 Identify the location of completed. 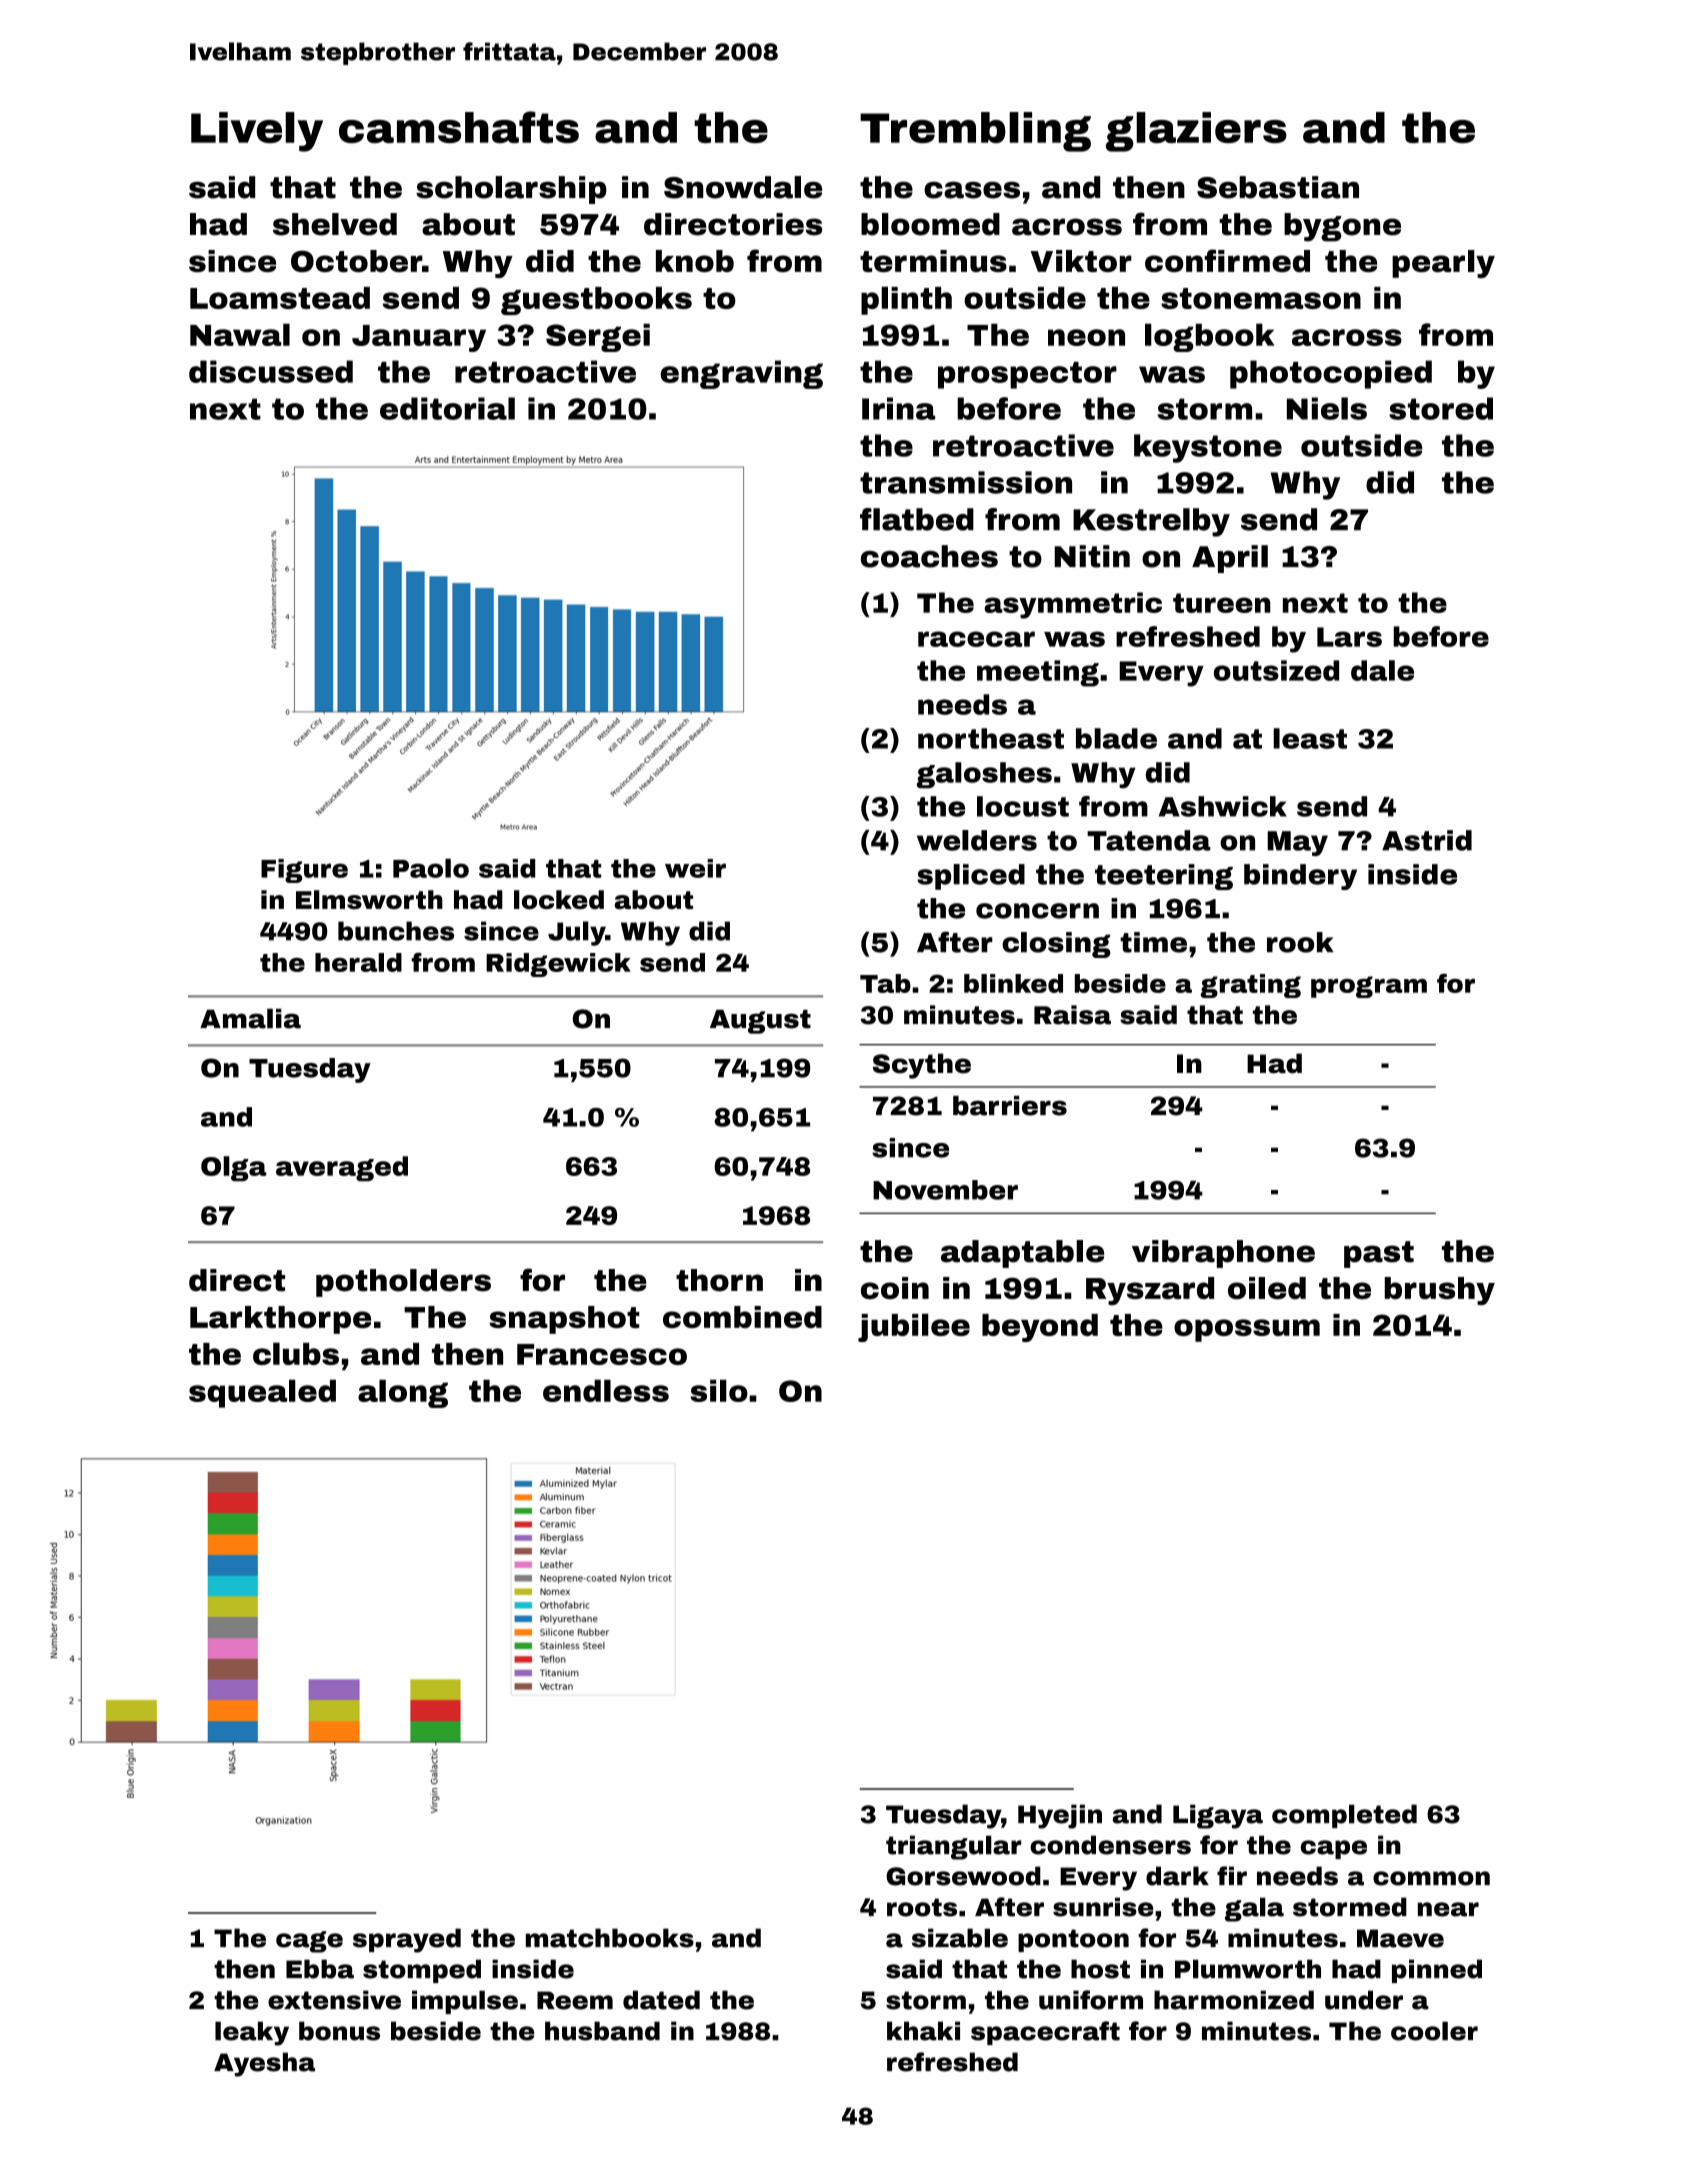
(1344, 1816).
